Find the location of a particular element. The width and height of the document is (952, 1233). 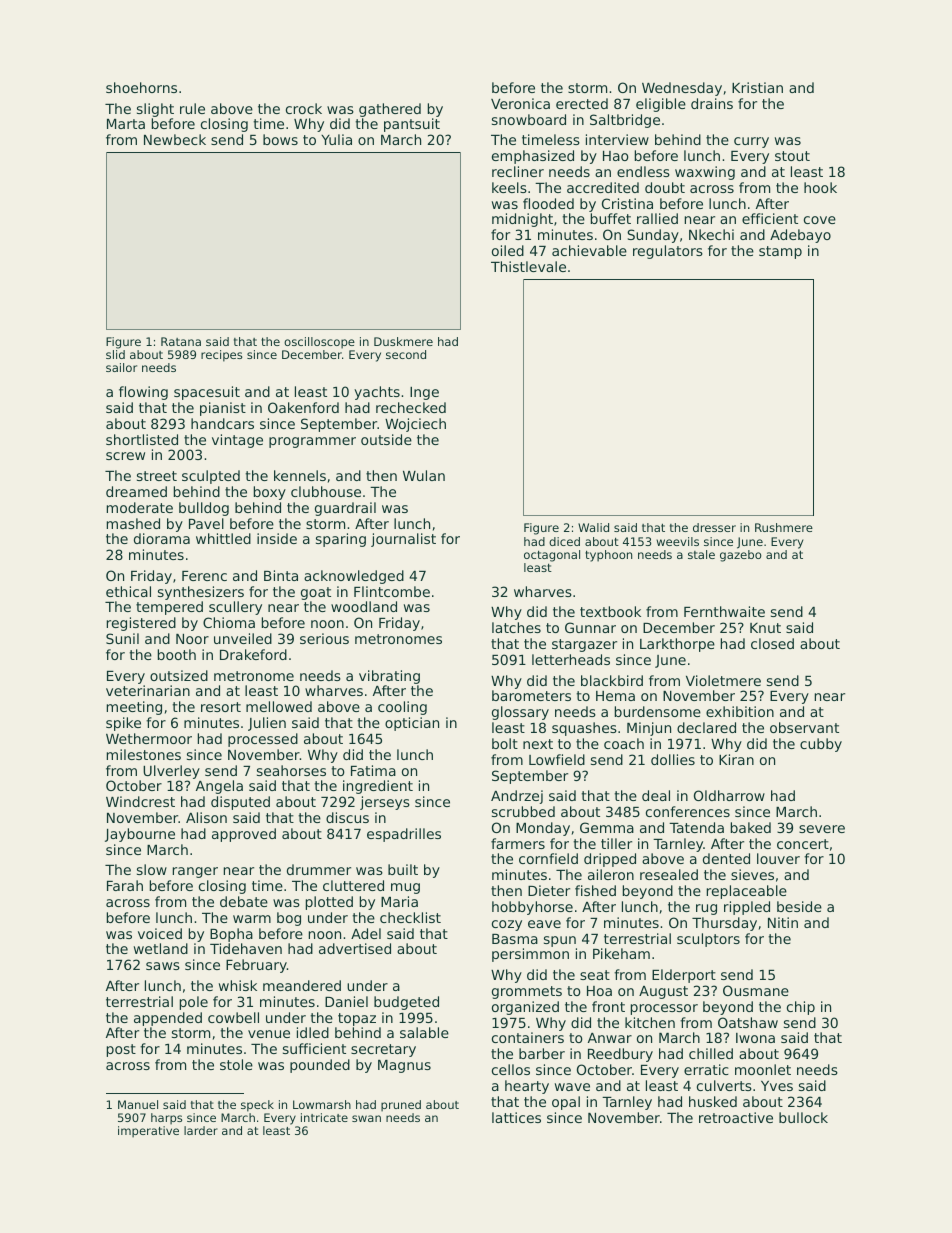

gathered is located at coordinates (390, 110).
